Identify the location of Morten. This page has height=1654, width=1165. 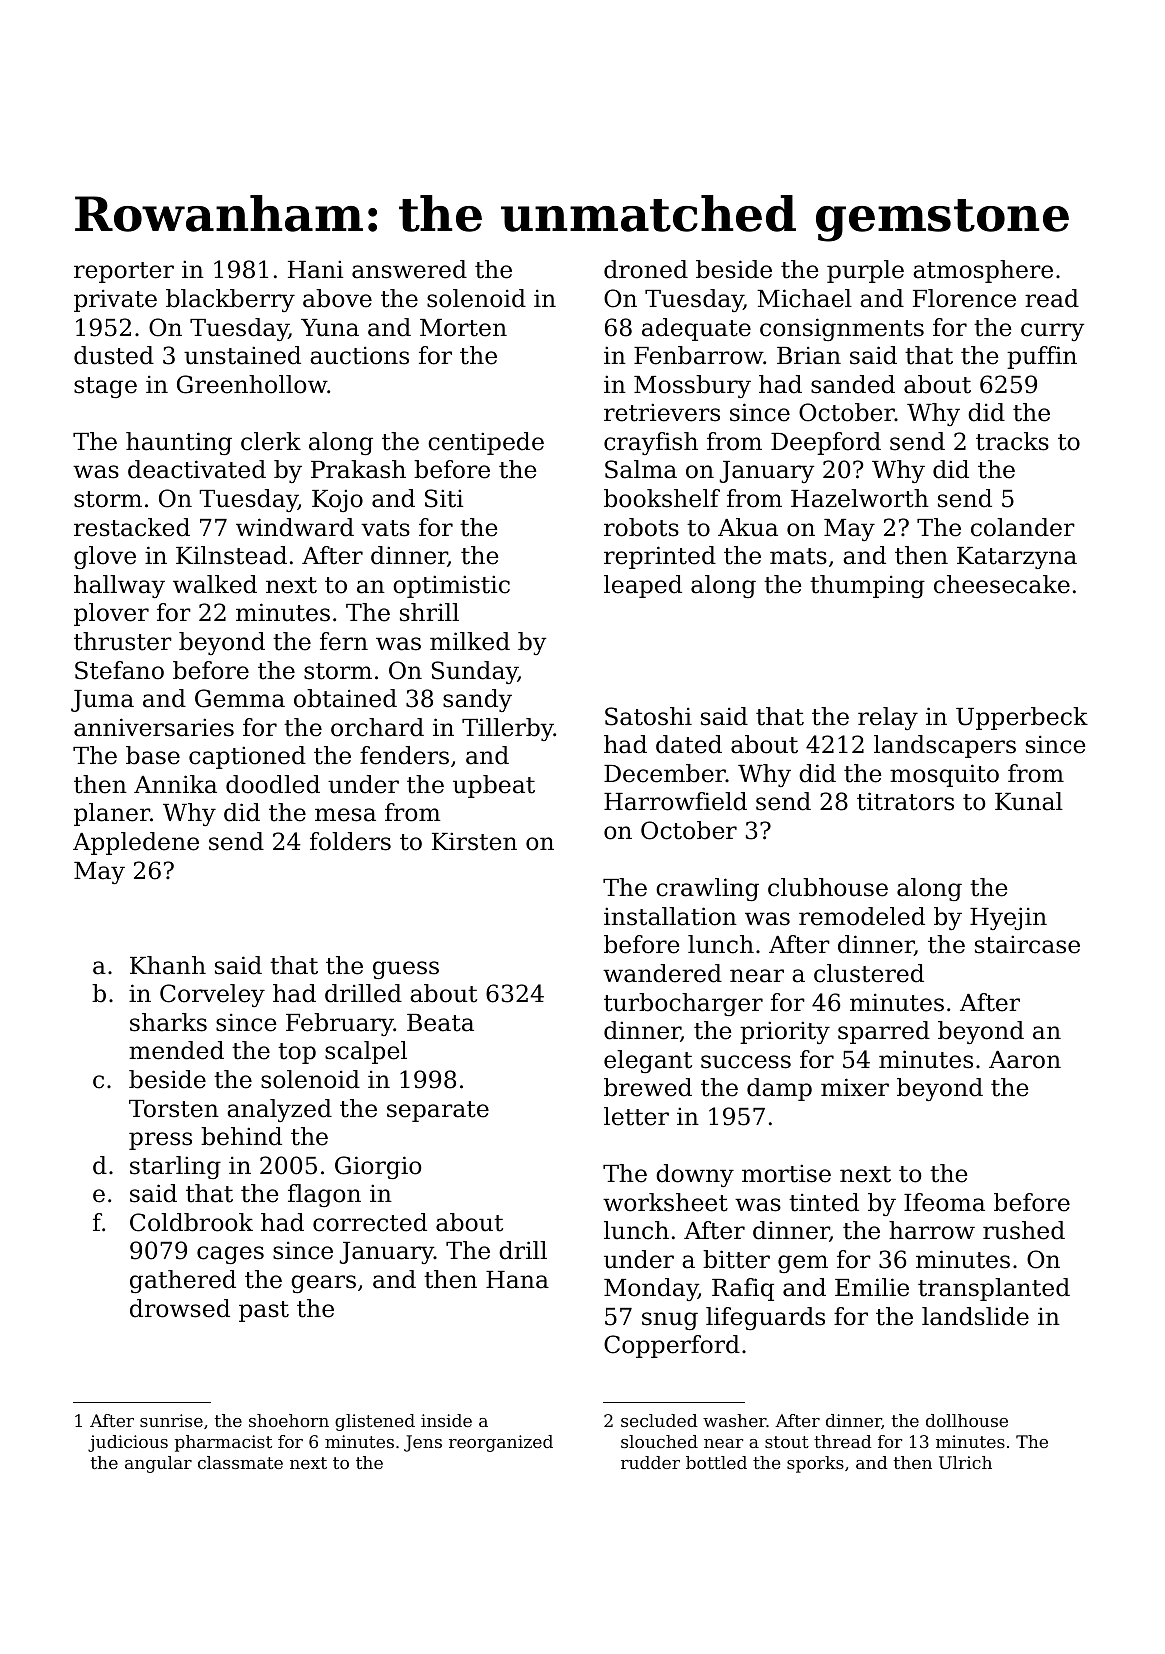
(463, 328).
